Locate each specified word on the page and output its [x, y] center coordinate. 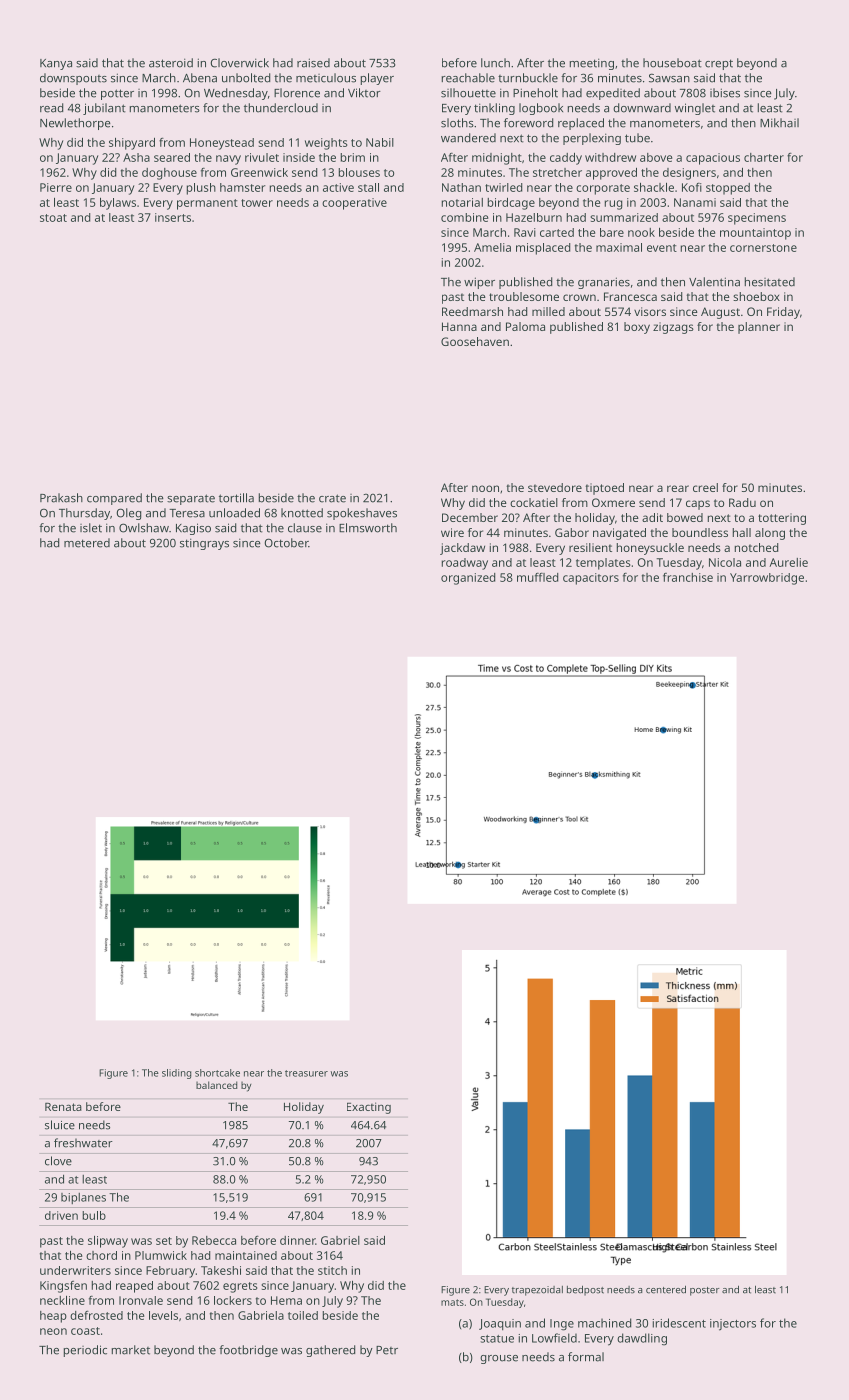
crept [719, 64]
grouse [499, 1359]
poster [705, 1291]
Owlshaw [144, 528]
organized [468, 579]
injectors [733, 1325]
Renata [63, 1107]
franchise [688, 577]
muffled [537, 577]
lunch [495, 63]
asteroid [171, 63]
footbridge [248, 1351]
